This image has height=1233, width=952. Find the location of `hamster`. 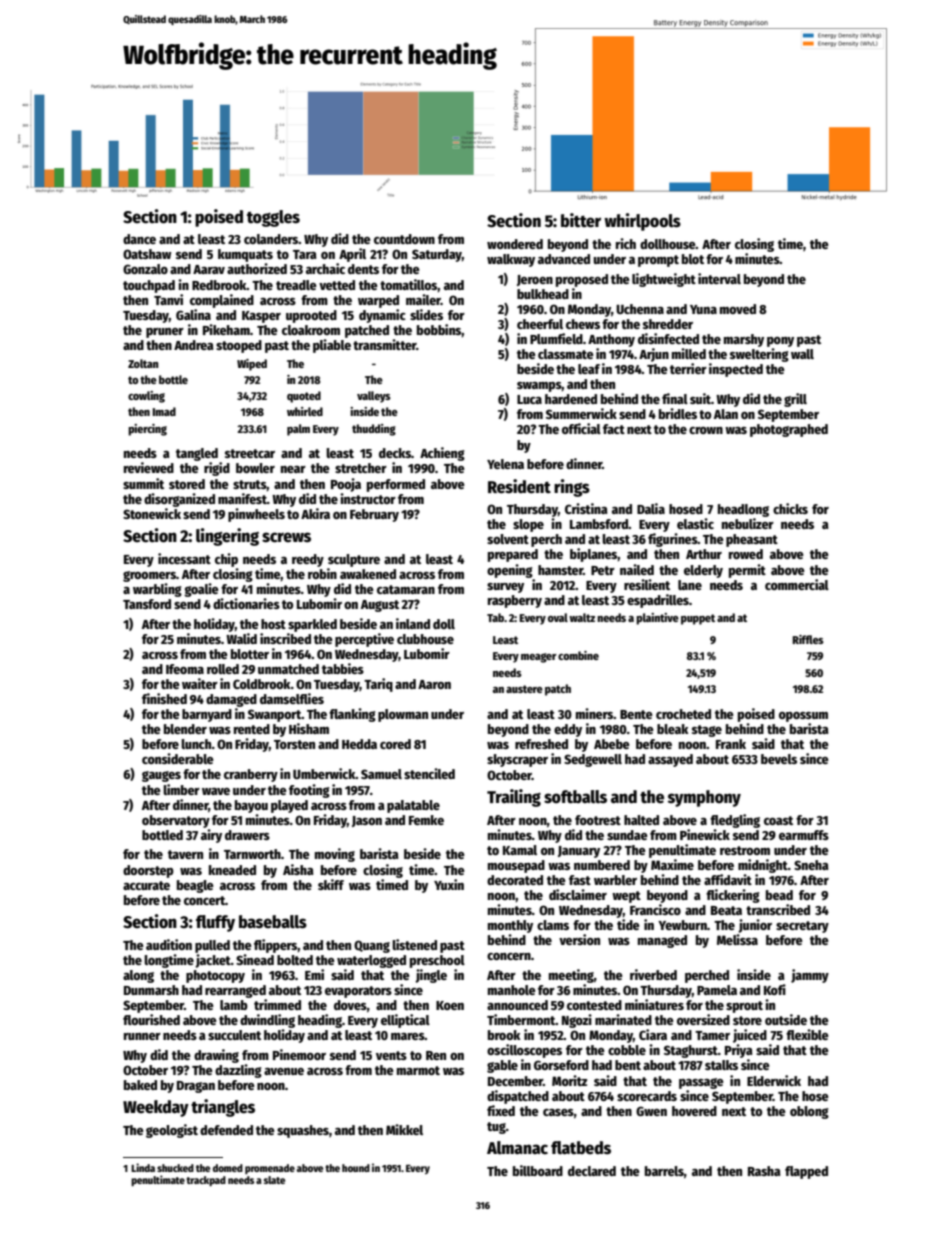

hamster is located at coordinates (560, 570).
